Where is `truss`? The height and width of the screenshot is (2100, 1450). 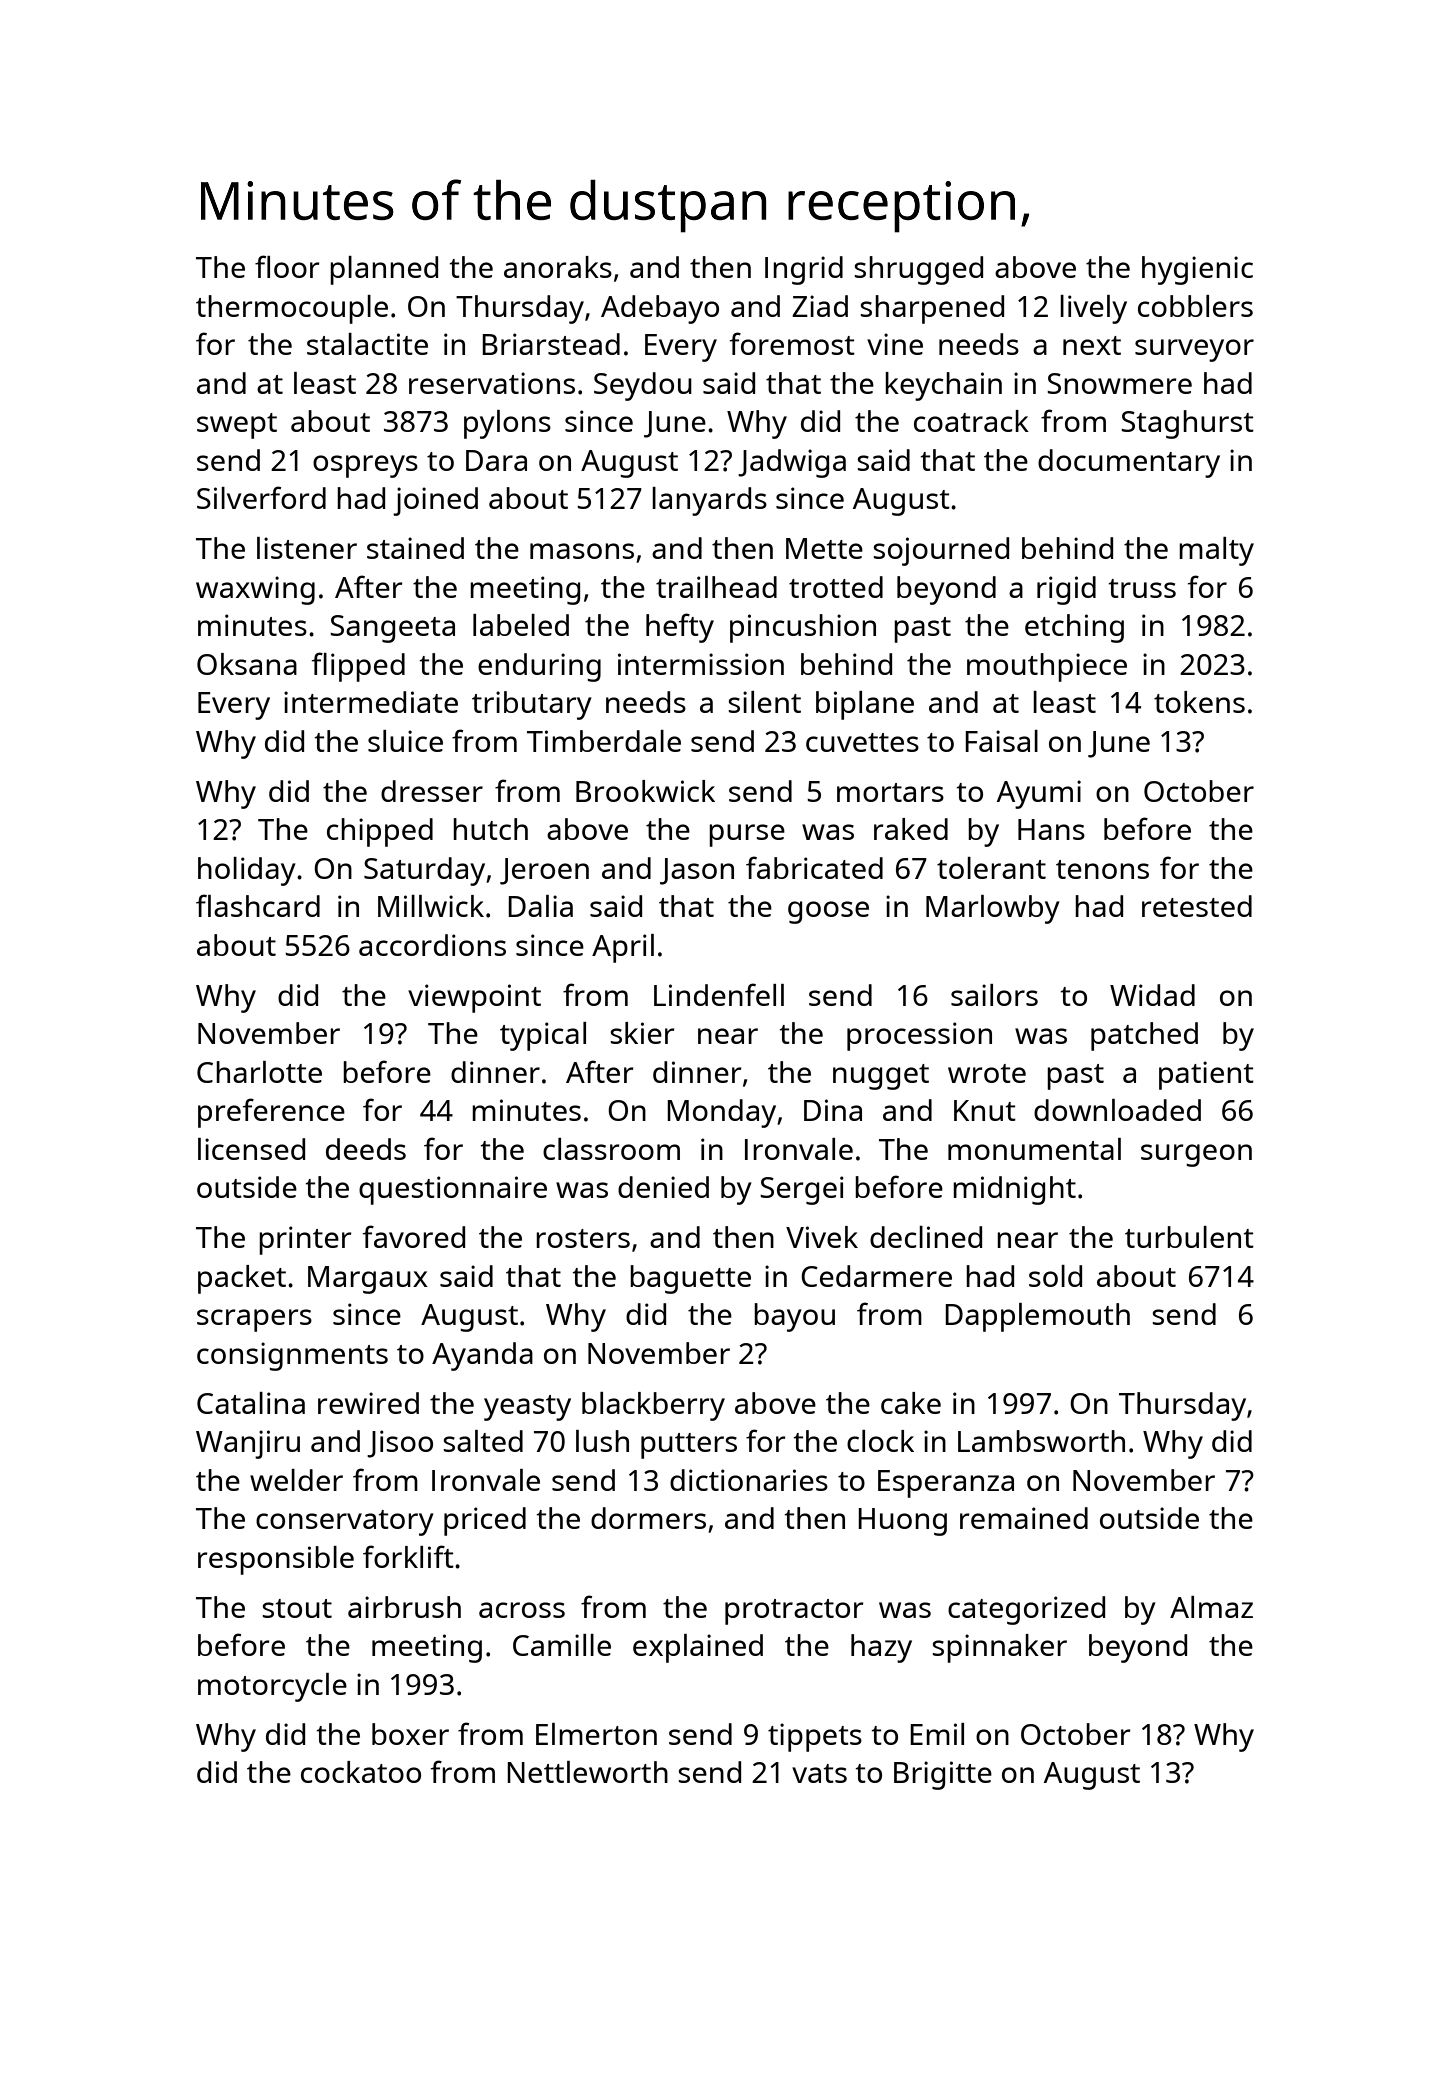
truss is located at coordinates (1142, 588).
